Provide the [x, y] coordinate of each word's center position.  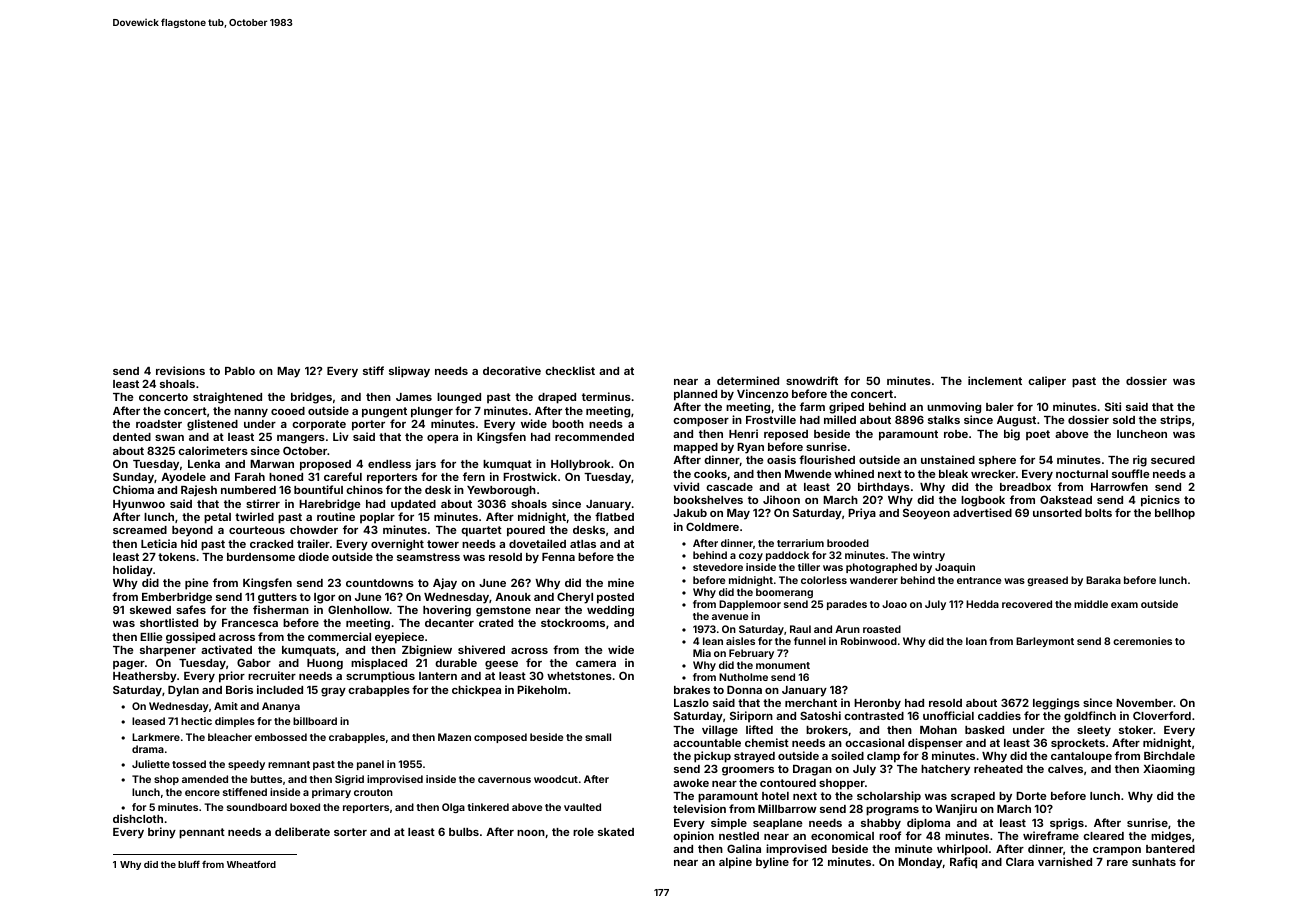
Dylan [183, 691]
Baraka [1103, 580]
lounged [459, 398]
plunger [432, 412]
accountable [707, 743]
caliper [1047, 382]
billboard [315, 721]
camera [596, 664]
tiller [809, 567]
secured [1173, 460]
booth [568, 424]
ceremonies [1142, 641]
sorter [350, 832]
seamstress [428, 557]
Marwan [272, 464]
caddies [999, 715]
